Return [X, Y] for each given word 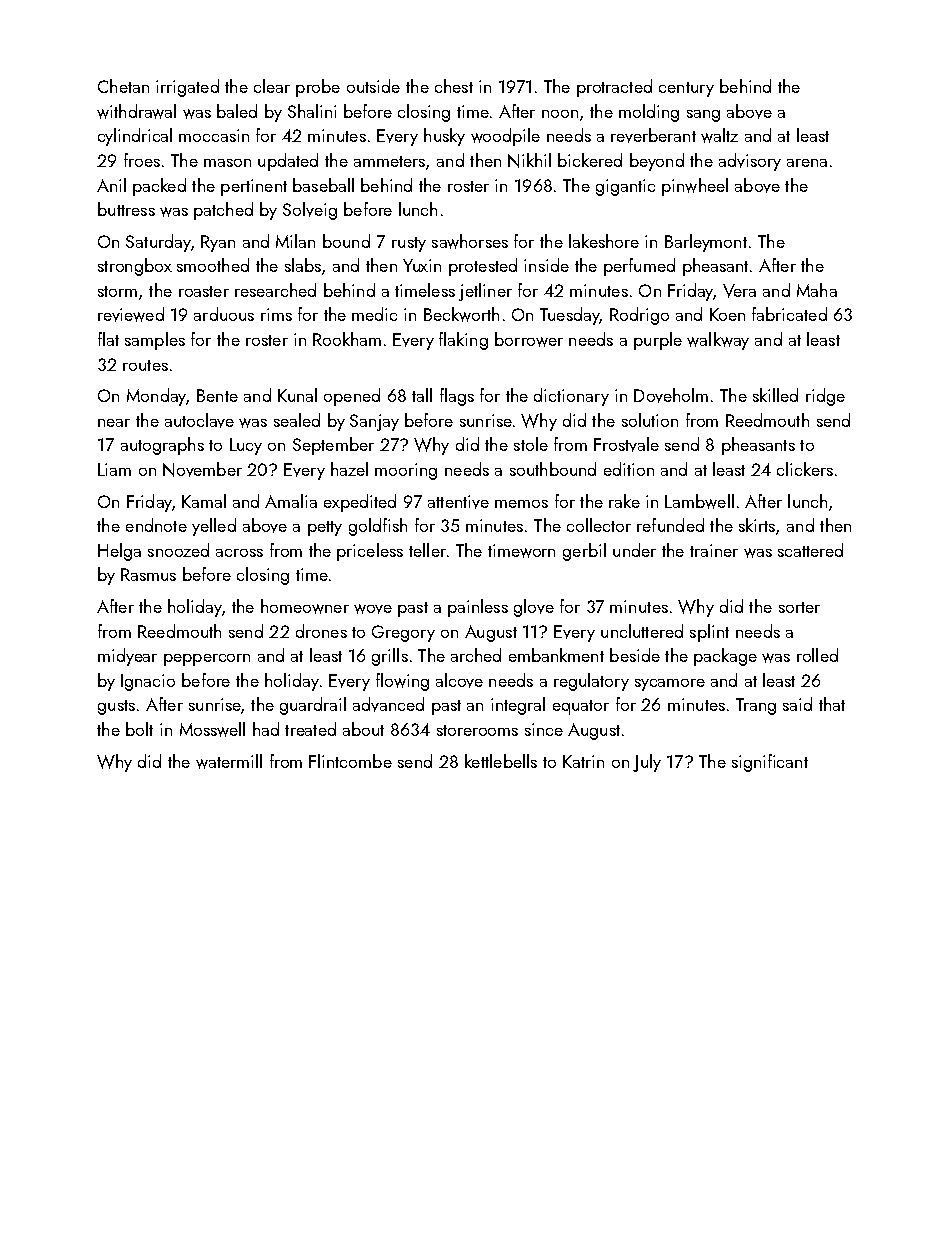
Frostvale [626, 444]
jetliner [485, 292]
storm [117, 291]
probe [318, 88]
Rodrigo [639, 316]
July [647, 763]
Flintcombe [350, 761]
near [114, 423]
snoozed [178, 550]
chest [454, 86]
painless [478, 608]
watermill [229, 761]
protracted [614, 88]
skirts [757, 525]
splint [709, 633]
